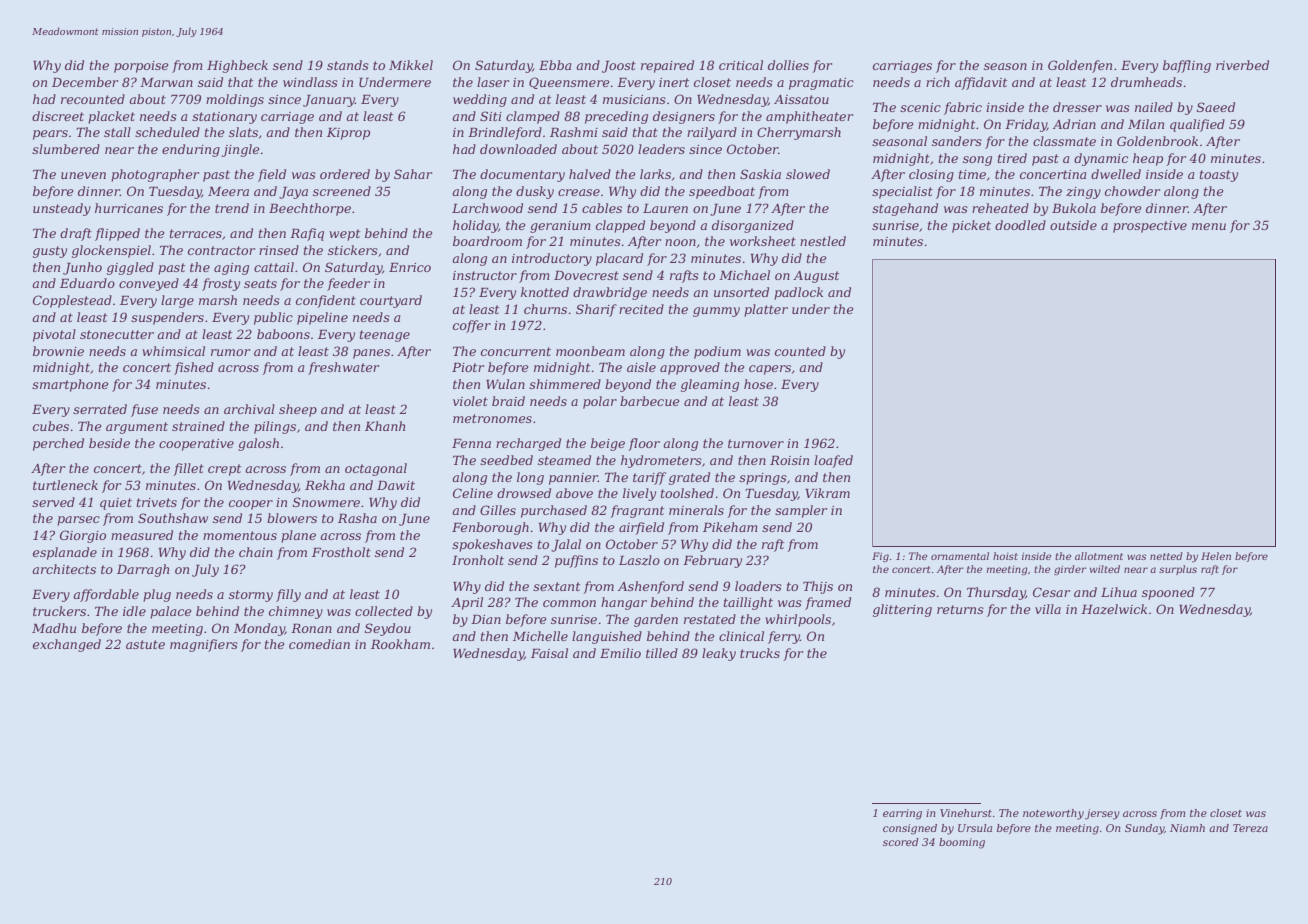  What do you see at coordinates (1242, 65) in the page?
I see `riverbed` at bounding box center [1242, 65].
